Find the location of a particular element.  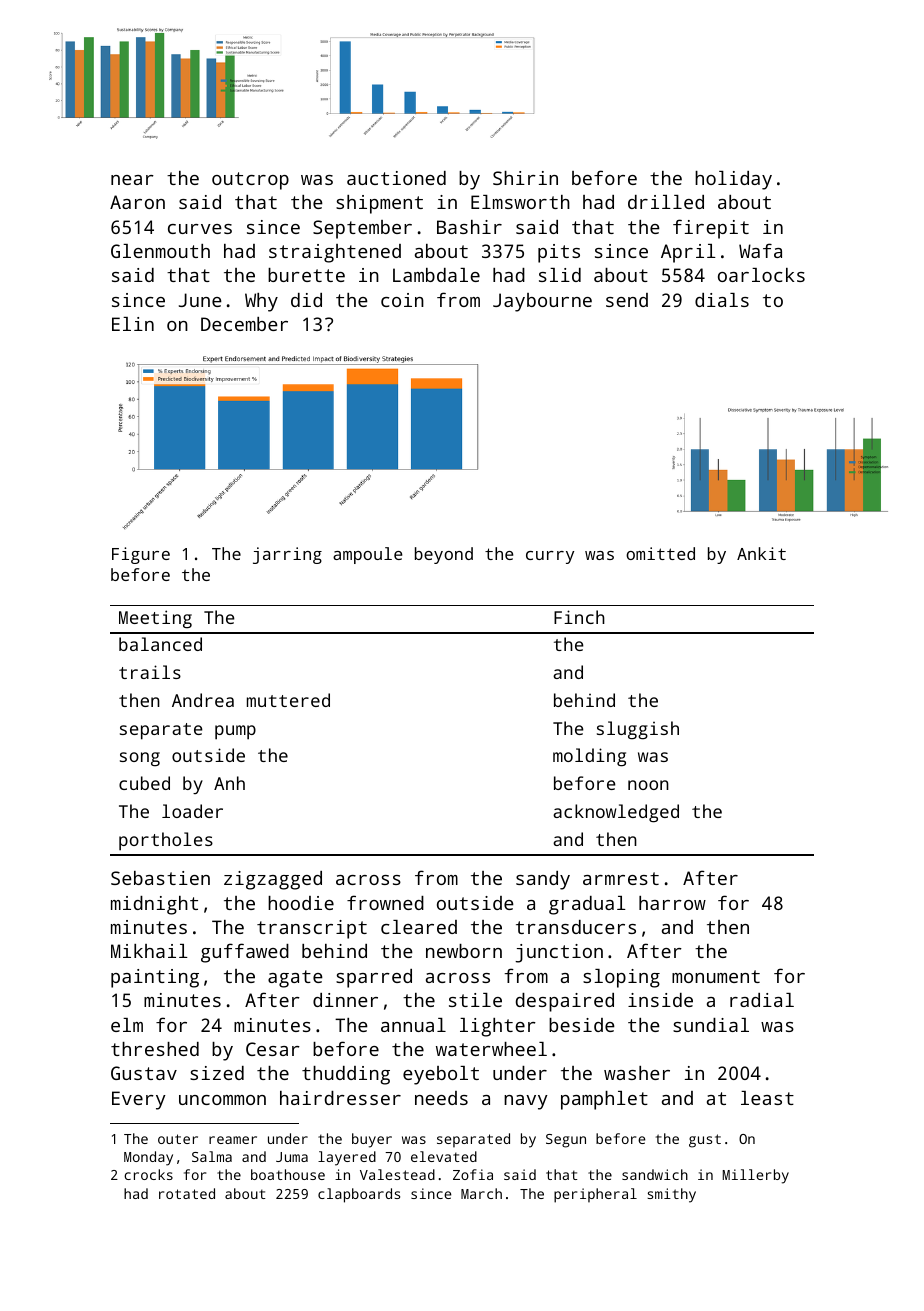

holiday is located at coordinates (733, 180).
